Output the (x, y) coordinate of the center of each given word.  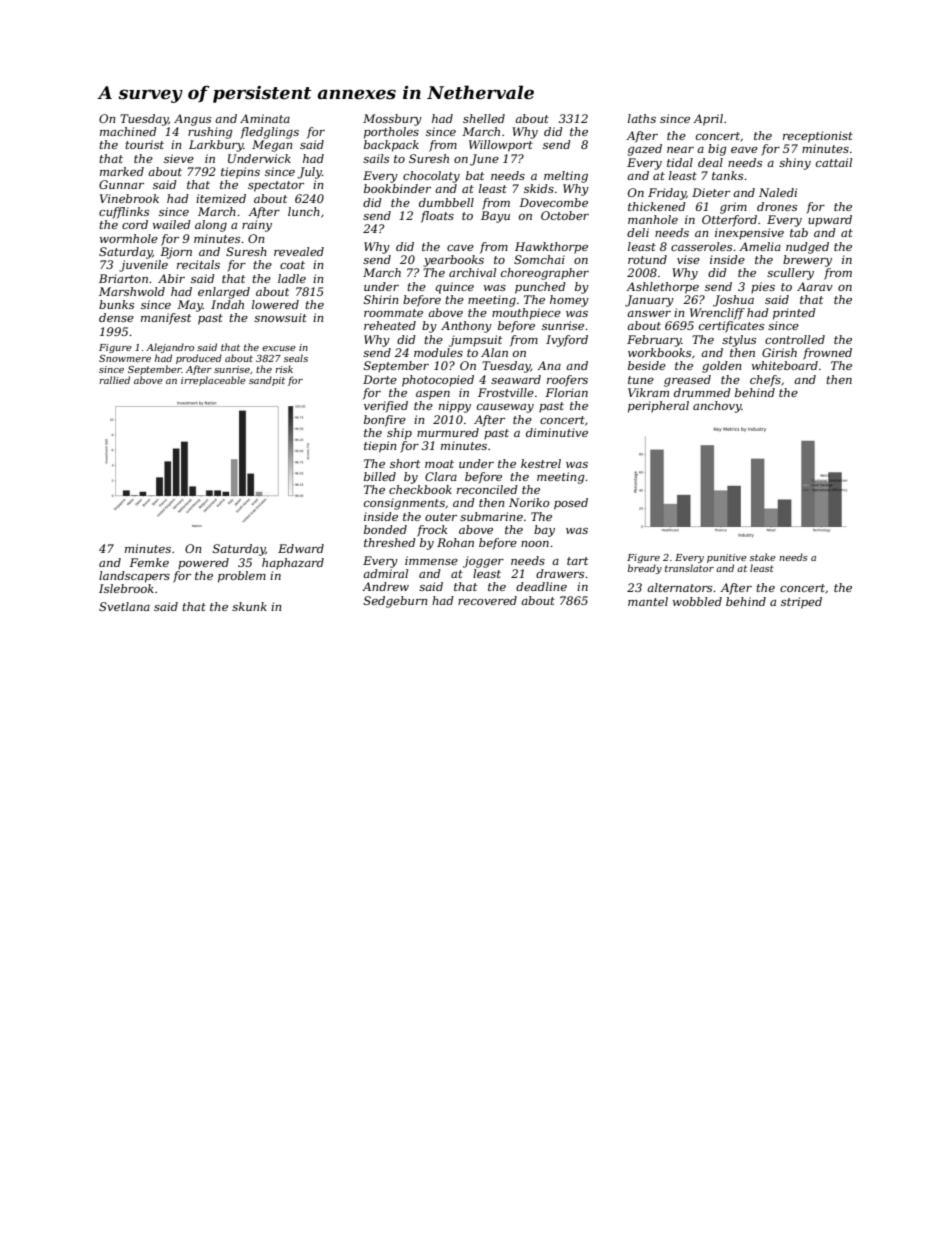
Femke (149, 562)
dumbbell (446, 202)
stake (763, 557)
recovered (487, 600)
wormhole (129, 238)
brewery (807, 261)
